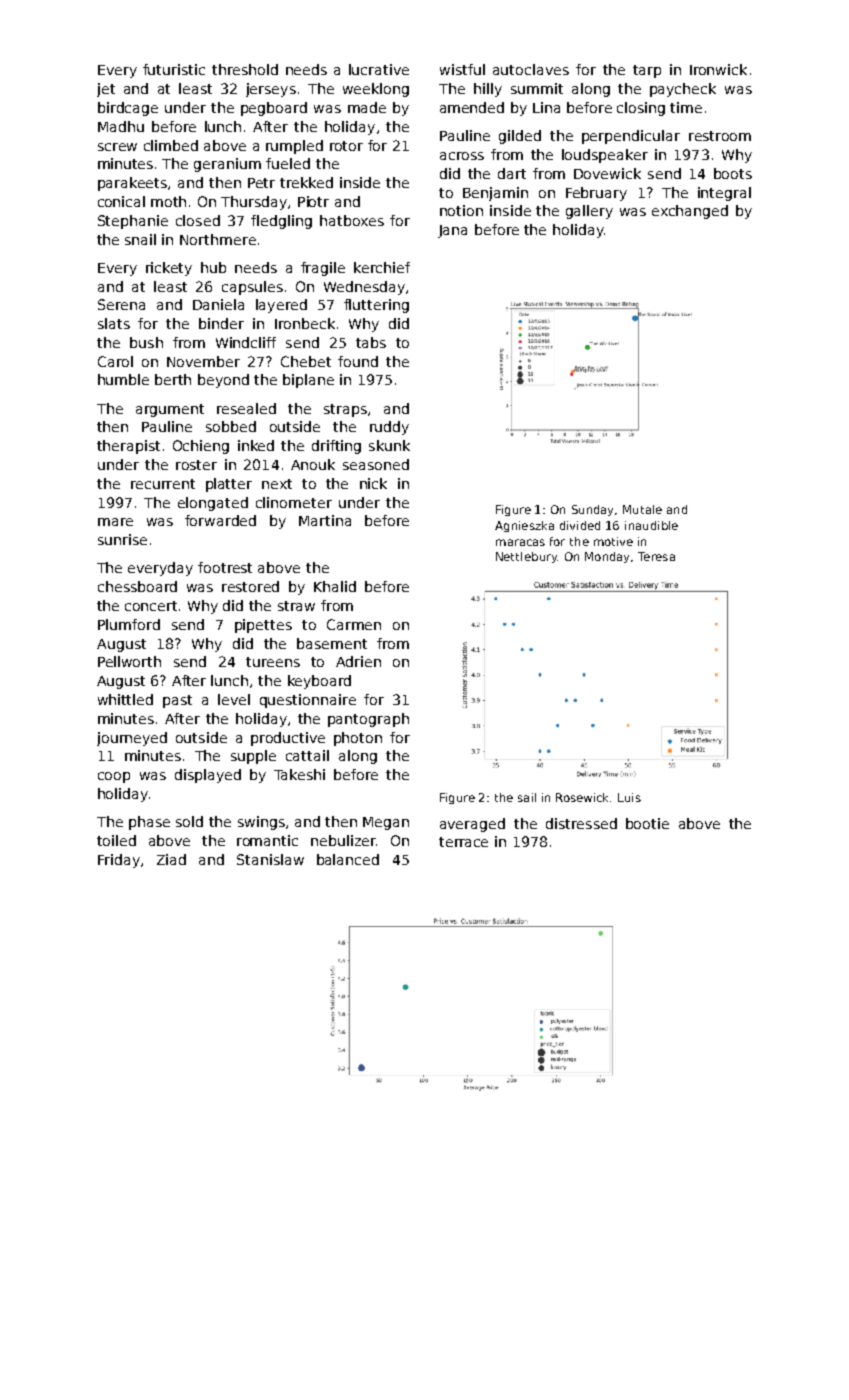 This screenshot has height=1400, width=849. What do you see at coordinates (642, 509) in the screenshot?
I see `Mutale` at bounding box center [642, 509].
